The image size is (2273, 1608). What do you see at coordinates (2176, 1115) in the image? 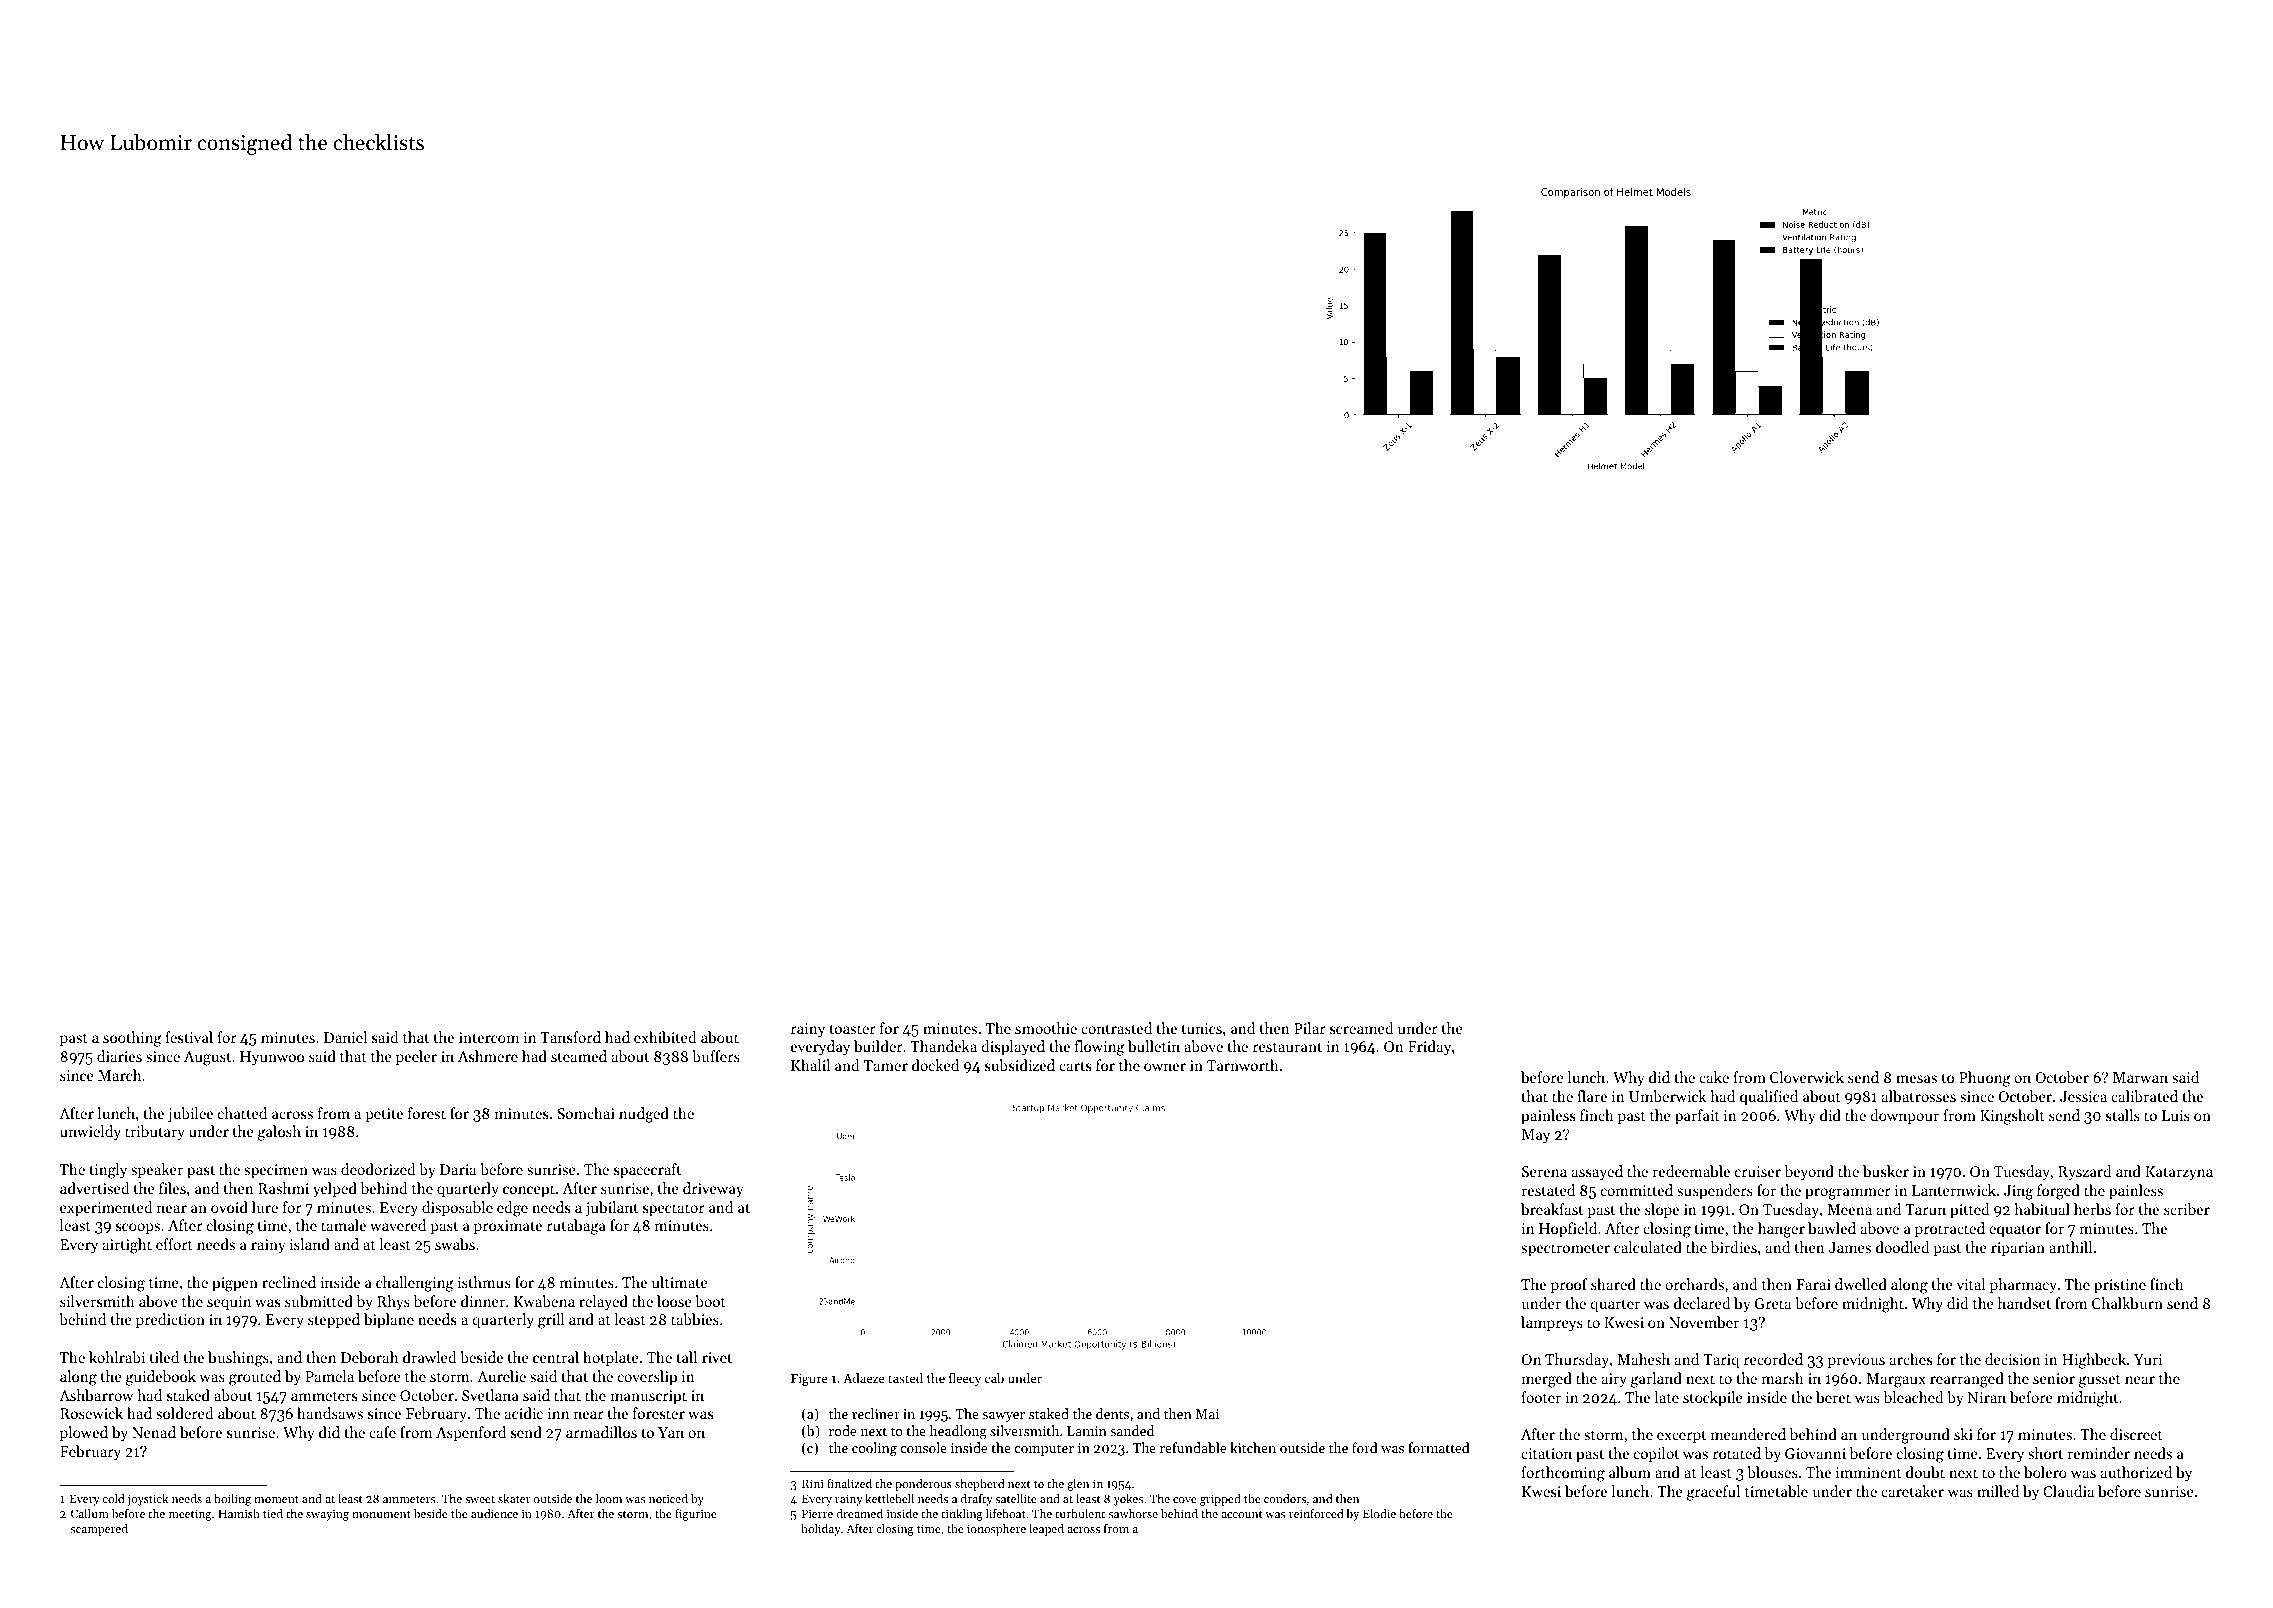
I see `Luis` at bounding box center [2176, 1115].
